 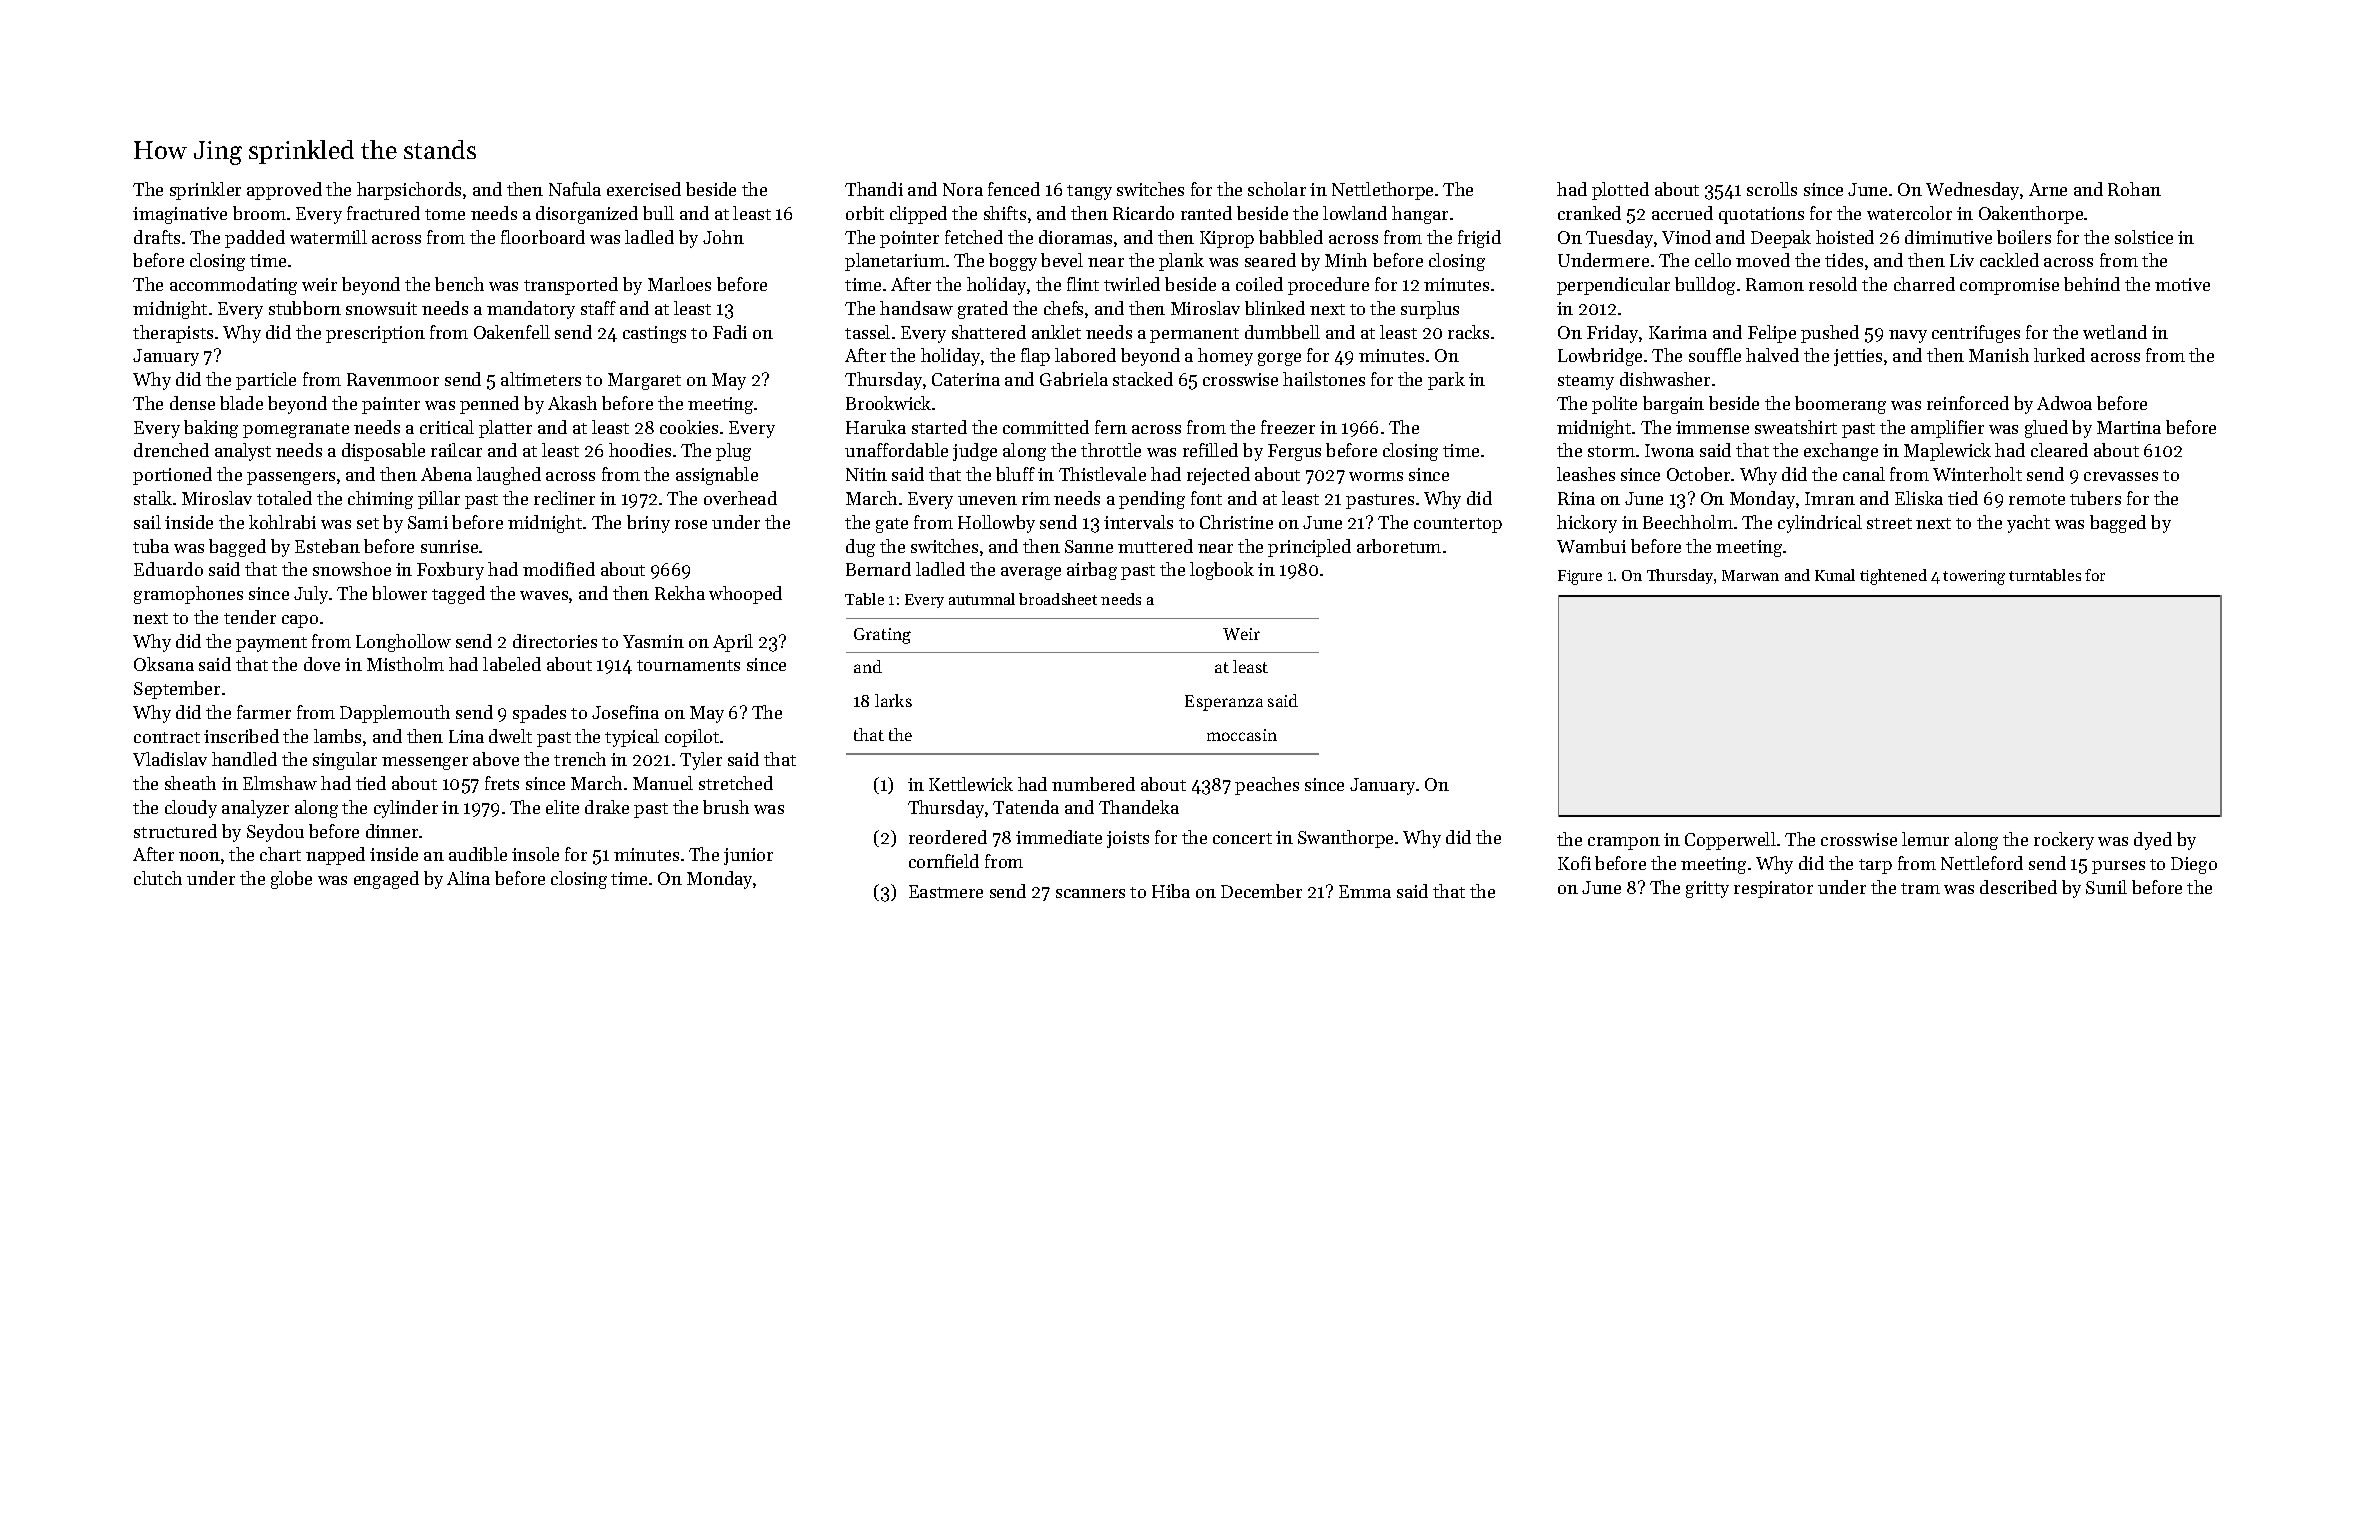 What do you see at coordinates (543, 237) in the screenshot?
I see `floorboard` at bounding box center [543, 237].
